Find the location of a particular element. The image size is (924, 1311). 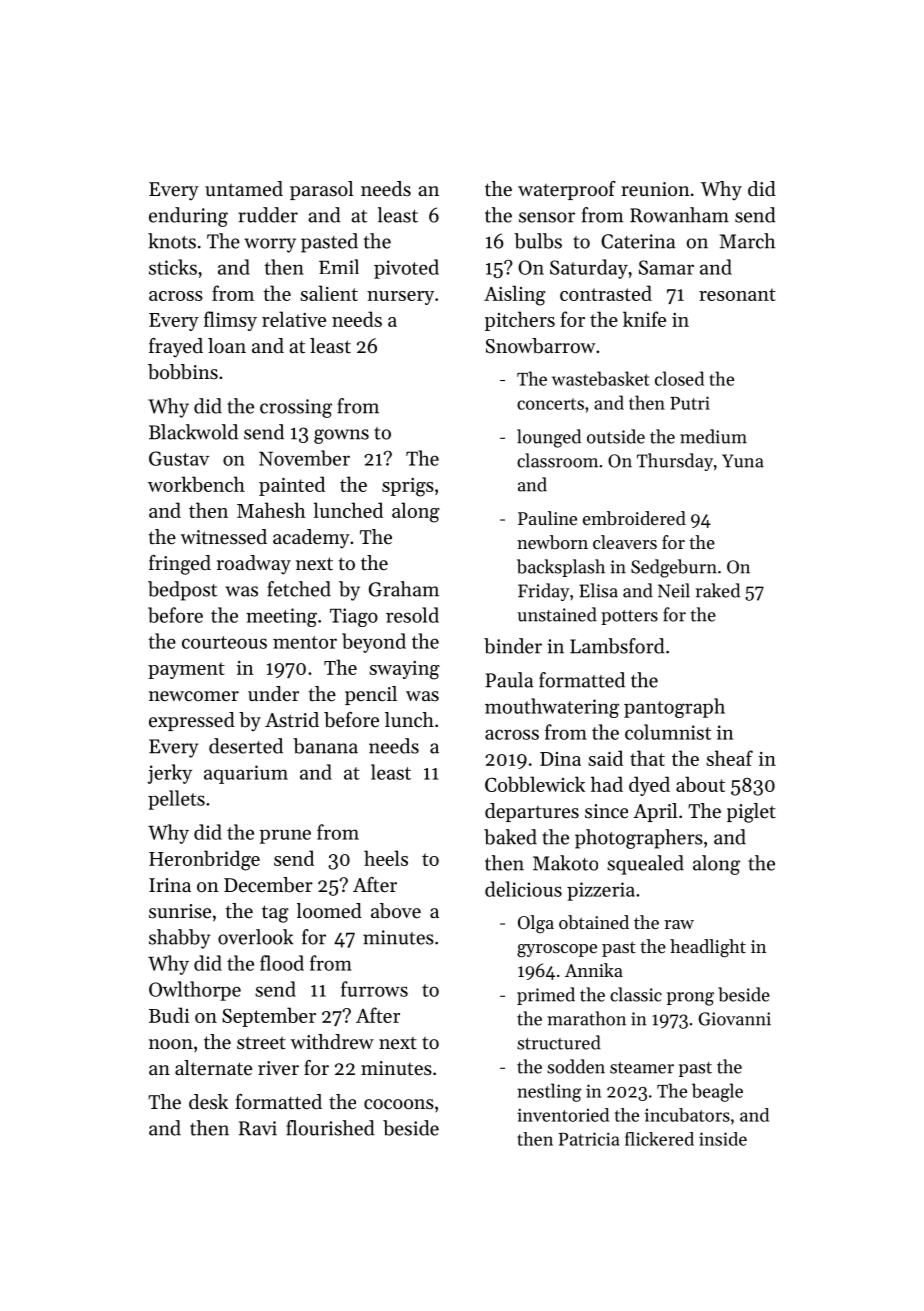

resonant is located at coordinates (737, 294).
